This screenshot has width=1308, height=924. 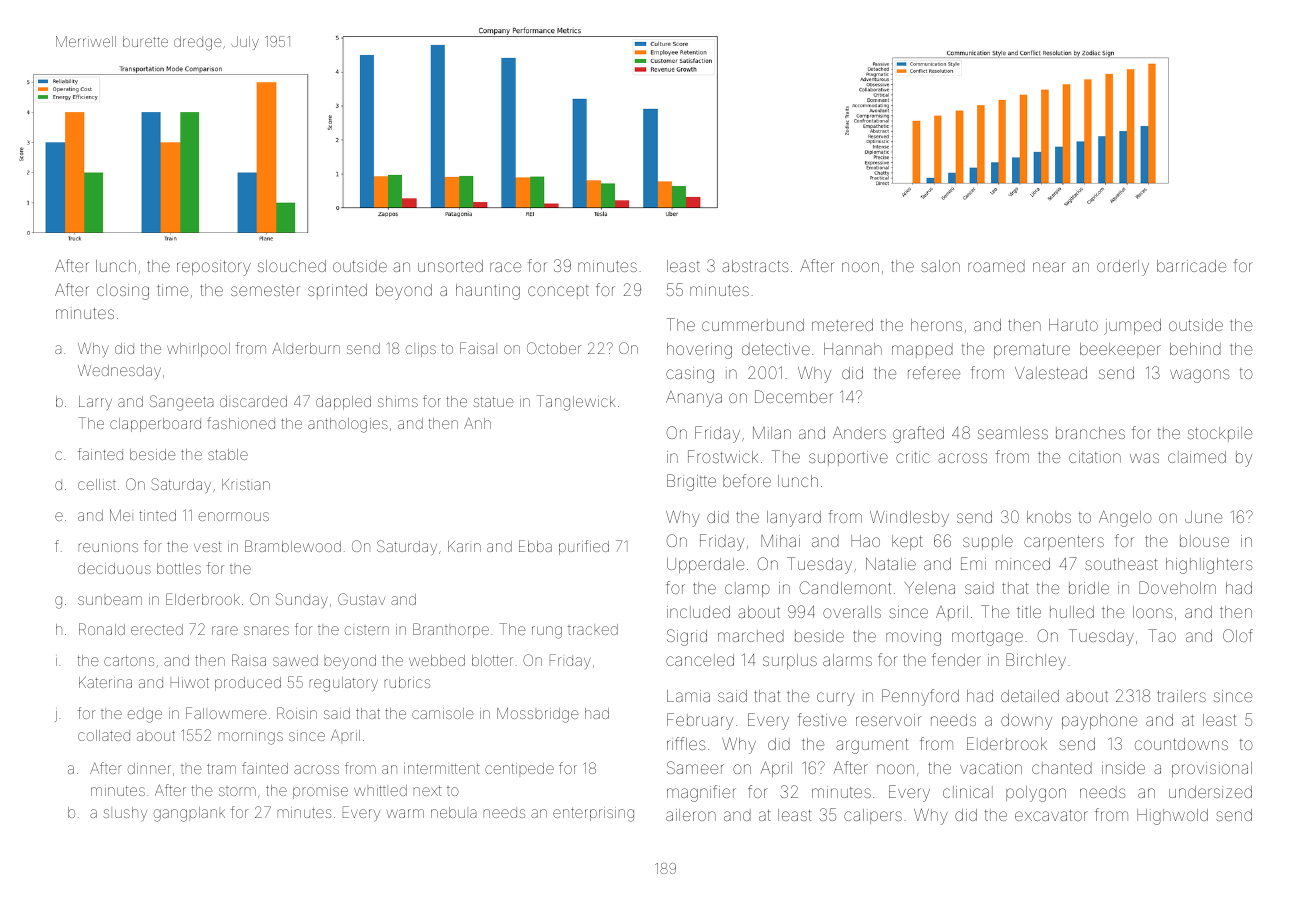 What do you see at coordinates (189, 814) in the screenshot?
I see `gangplank` at bounding box center [189, 814].
